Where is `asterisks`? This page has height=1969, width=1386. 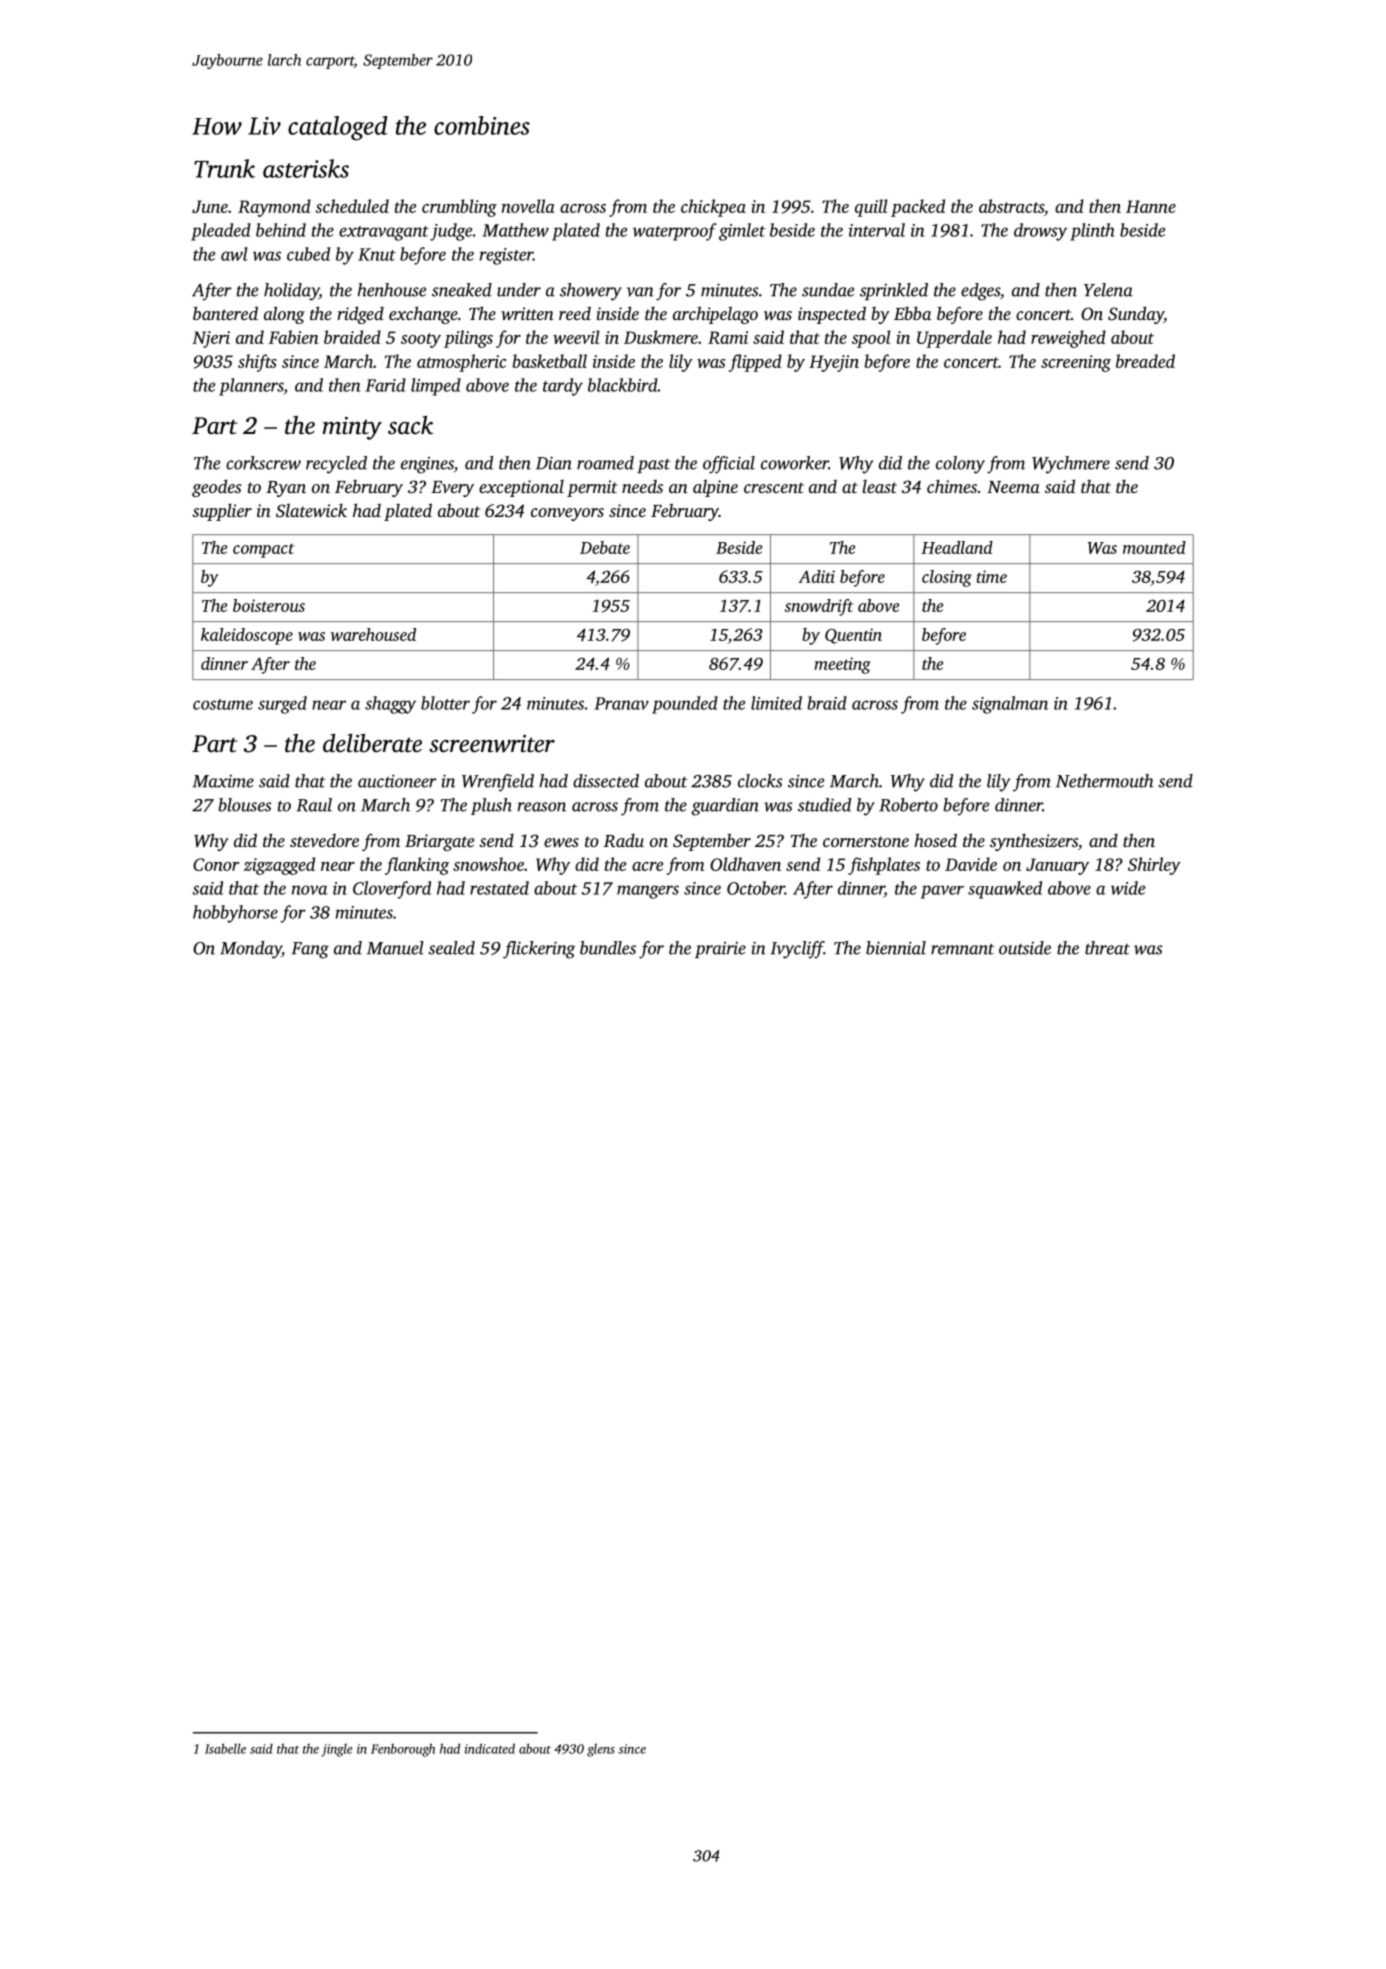
asterisks is located at coordinates (306, 168).
